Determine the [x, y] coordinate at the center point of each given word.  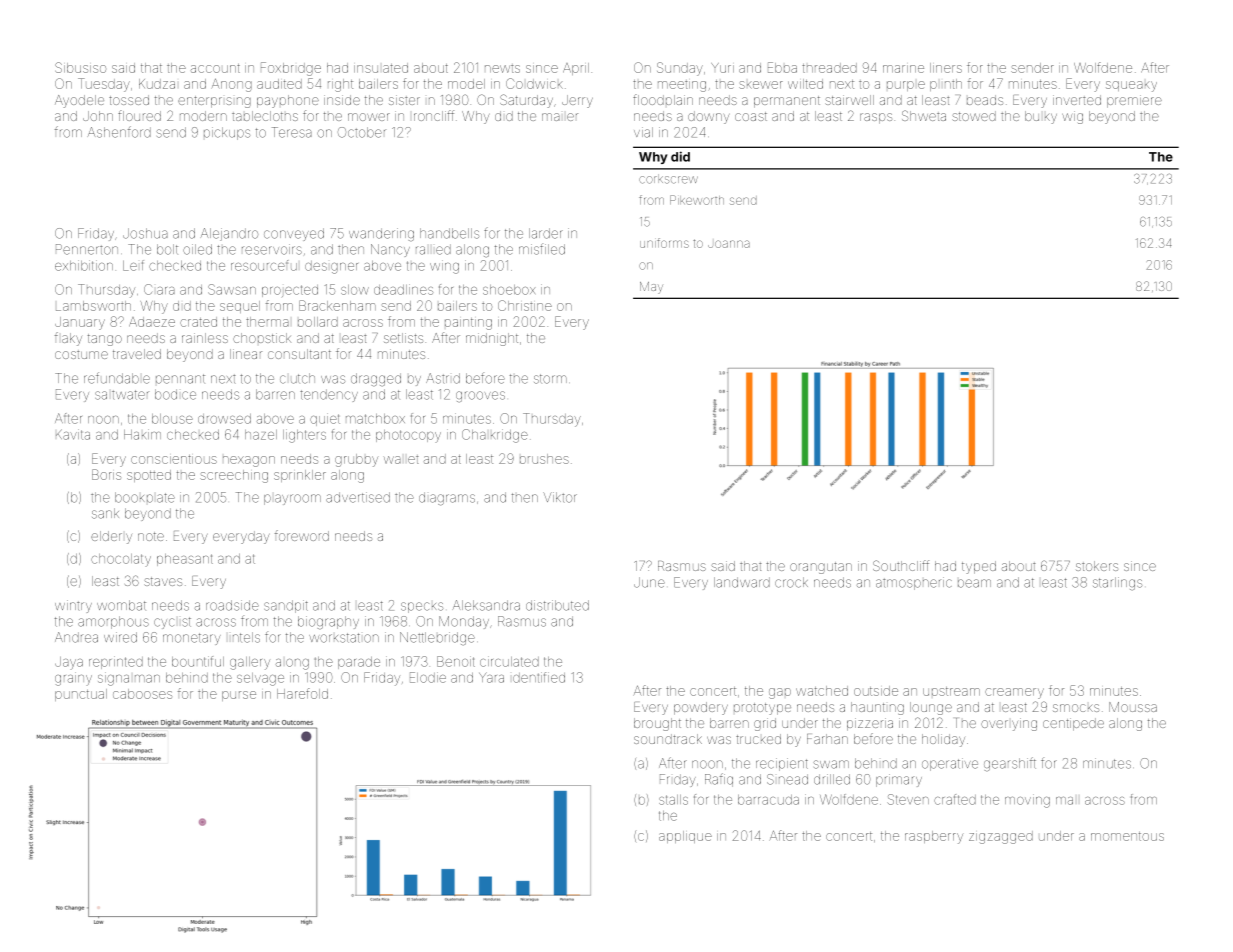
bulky [1041, 117]
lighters [304, 436]
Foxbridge [291, 69]
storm [550, 379]
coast [751, 116]
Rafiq [719, 780]
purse [239, 696]
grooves [480, 396]
